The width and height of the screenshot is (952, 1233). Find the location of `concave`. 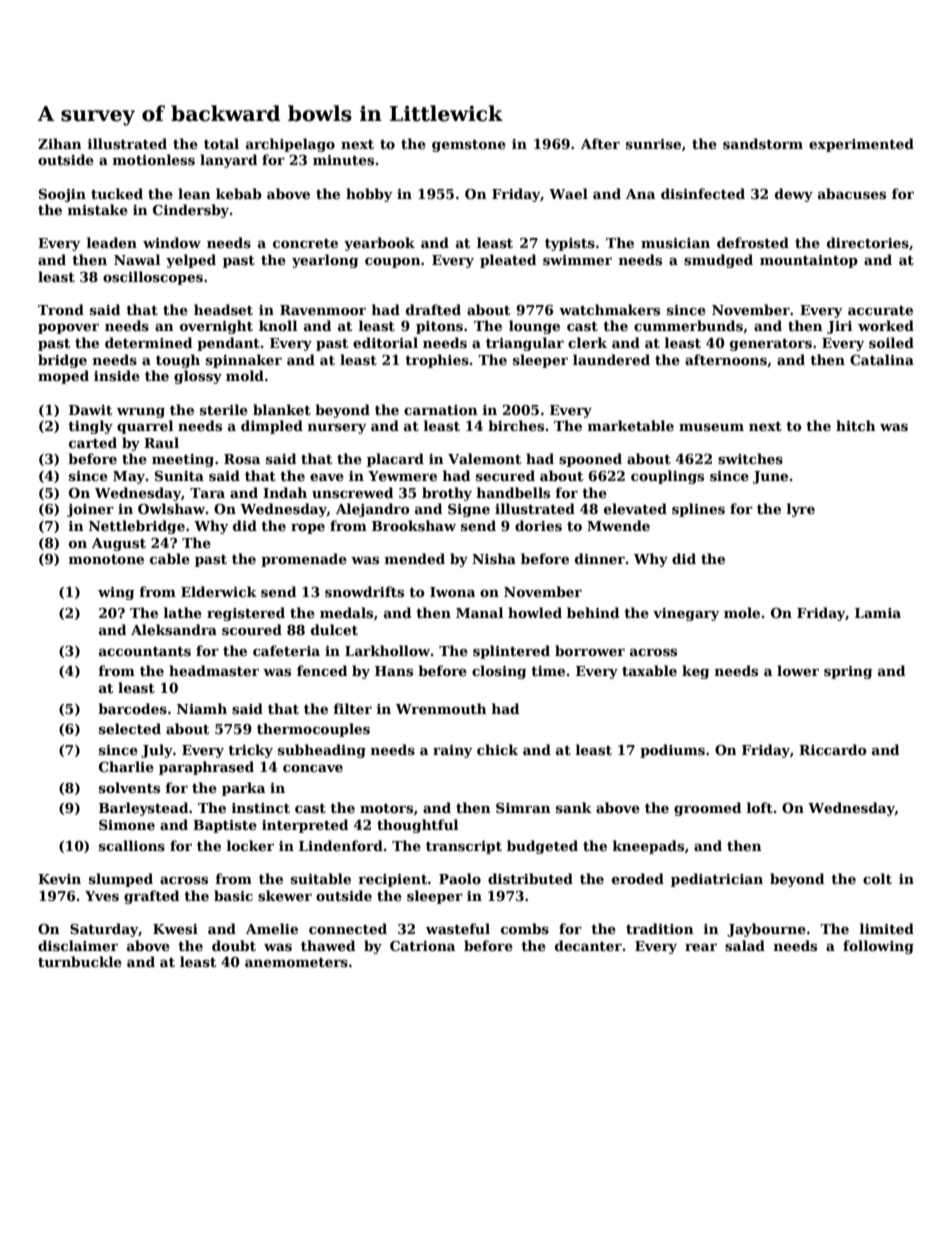

concave is located at coordinates (313, 768).
